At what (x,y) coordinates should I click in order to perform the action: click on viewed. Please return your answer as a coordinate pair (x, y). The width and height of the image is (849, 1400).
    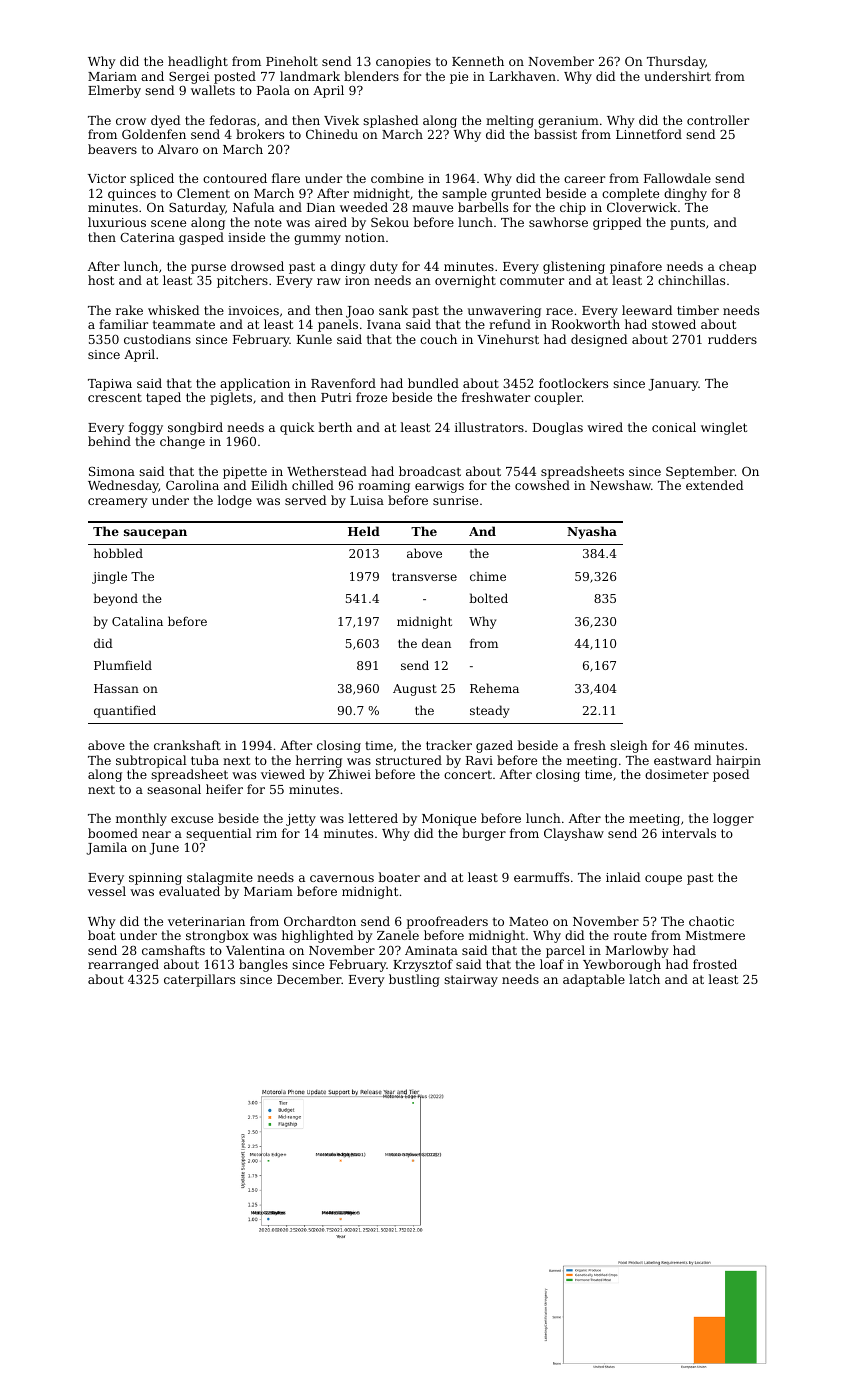
    Looking at the image, I should click on (283, 774).
